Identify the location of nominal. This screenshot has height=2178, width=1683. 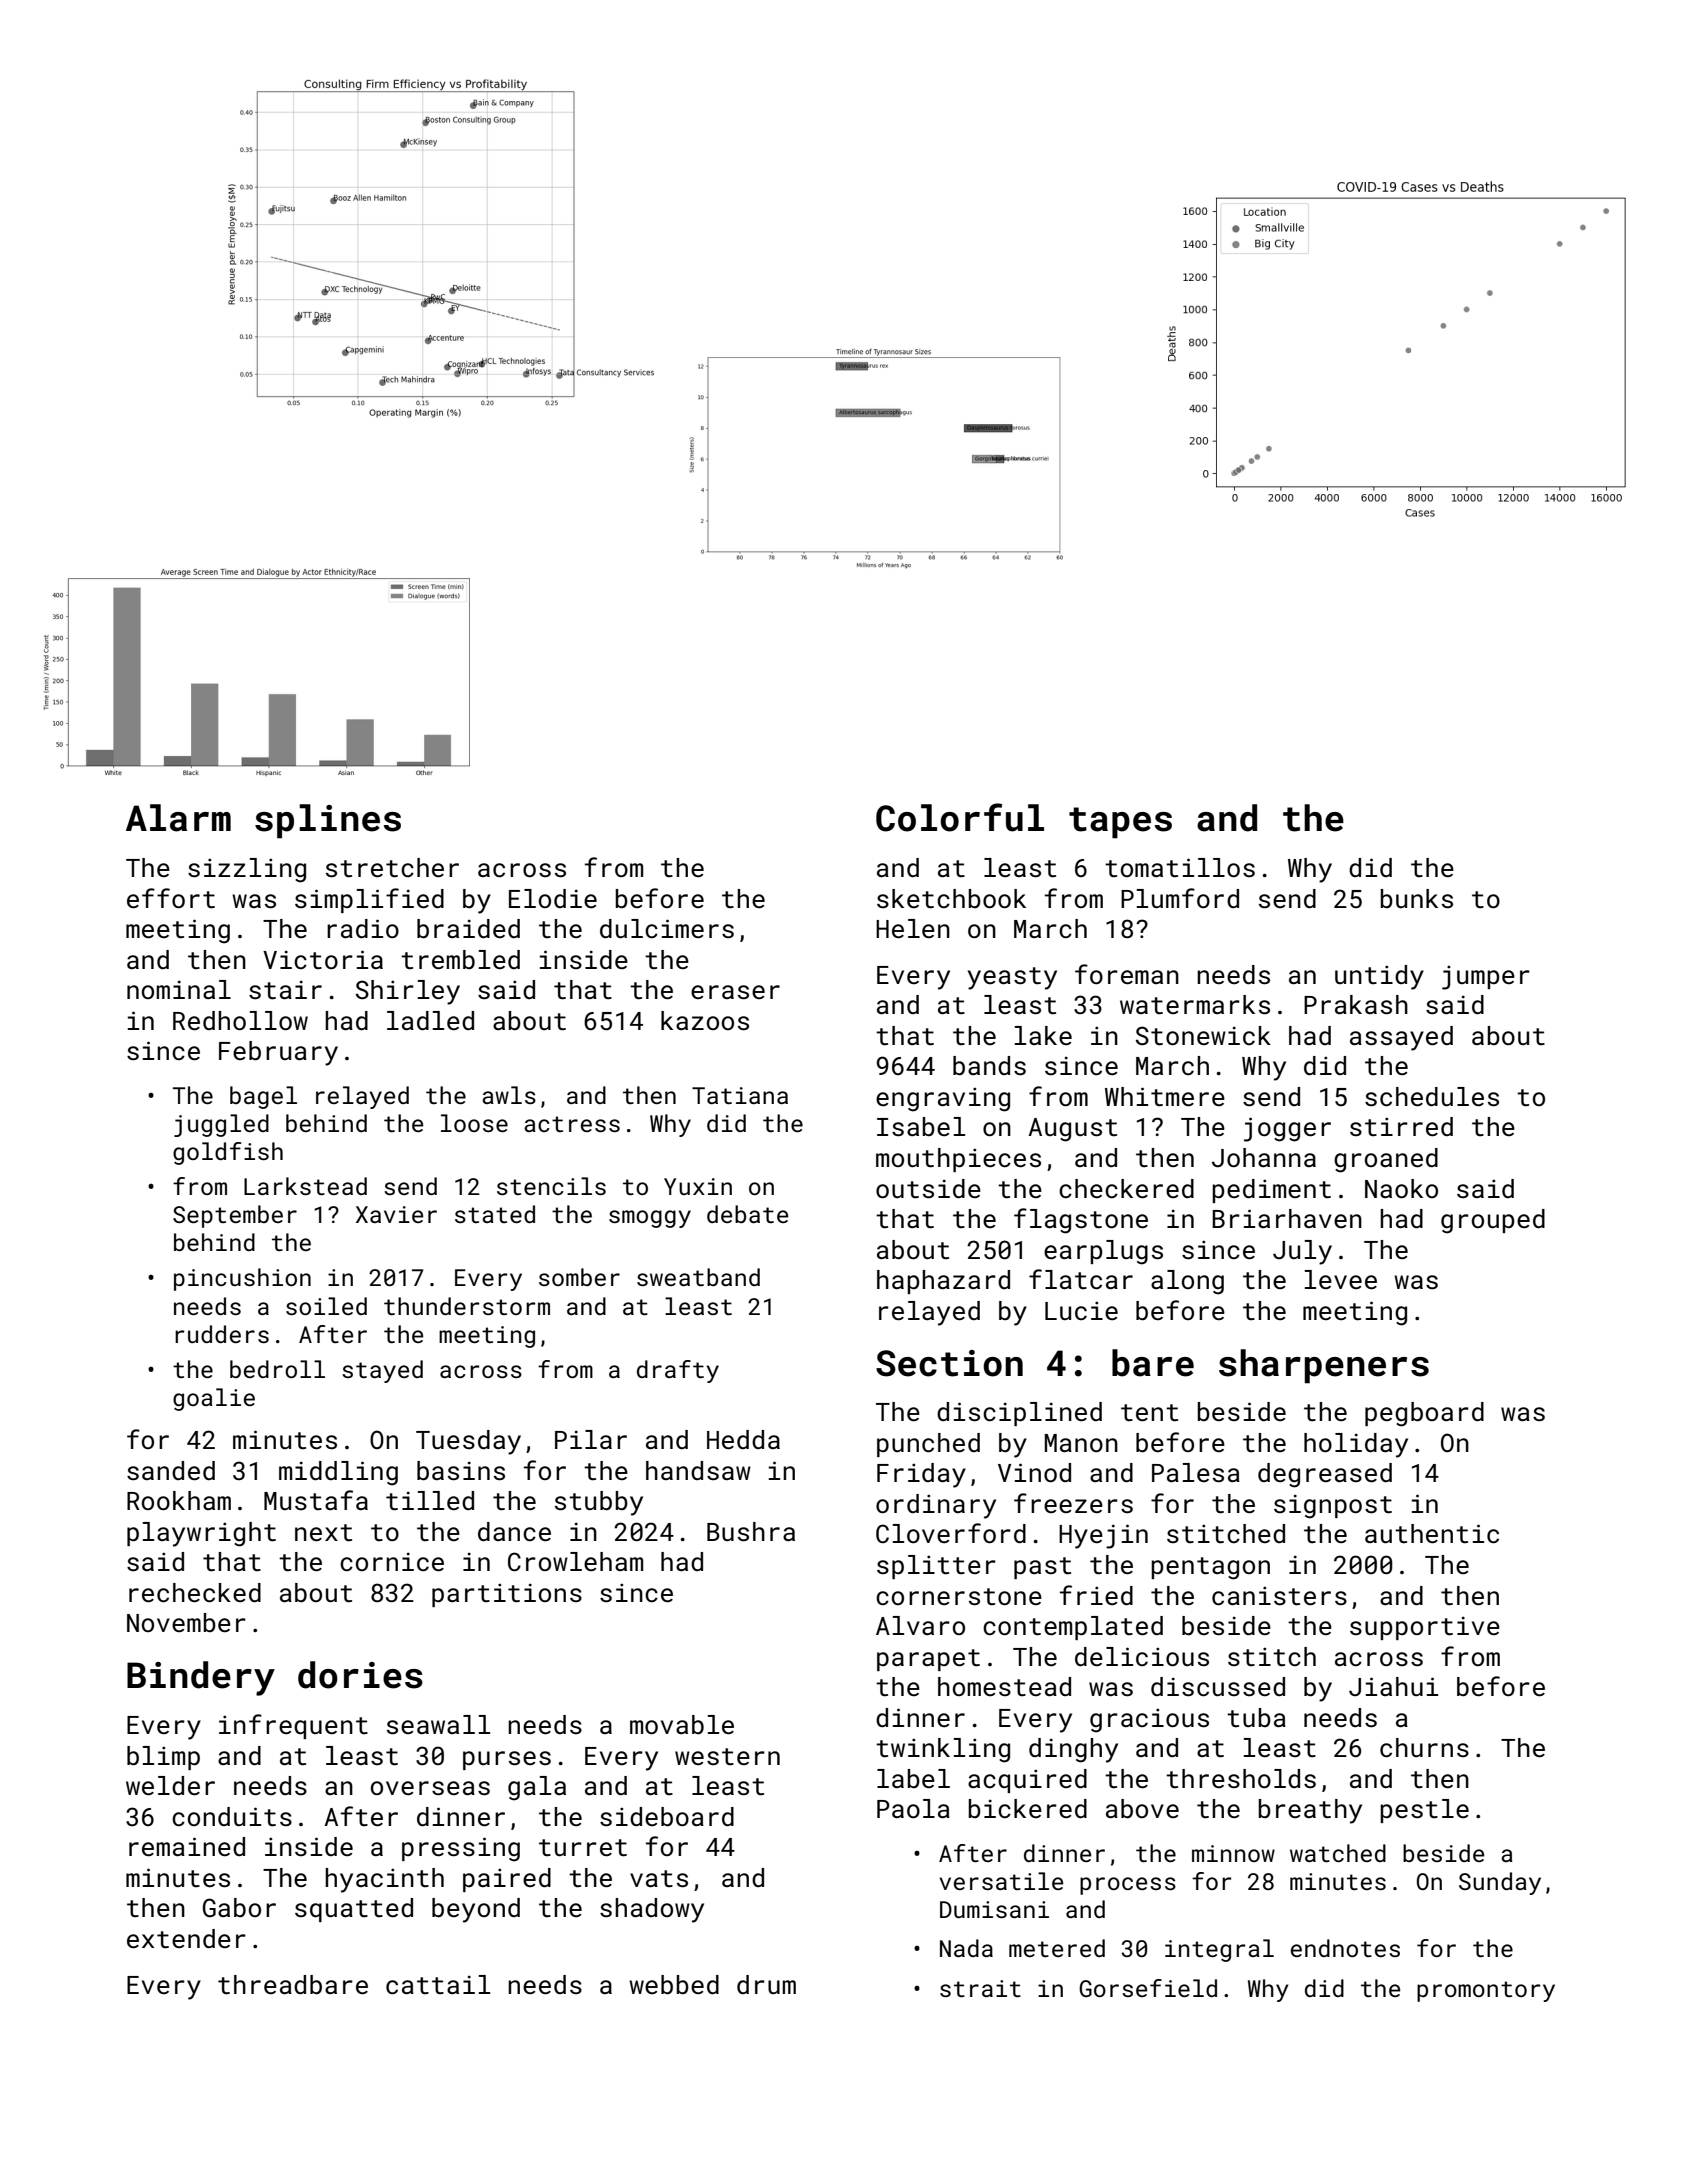
(179, 989).
